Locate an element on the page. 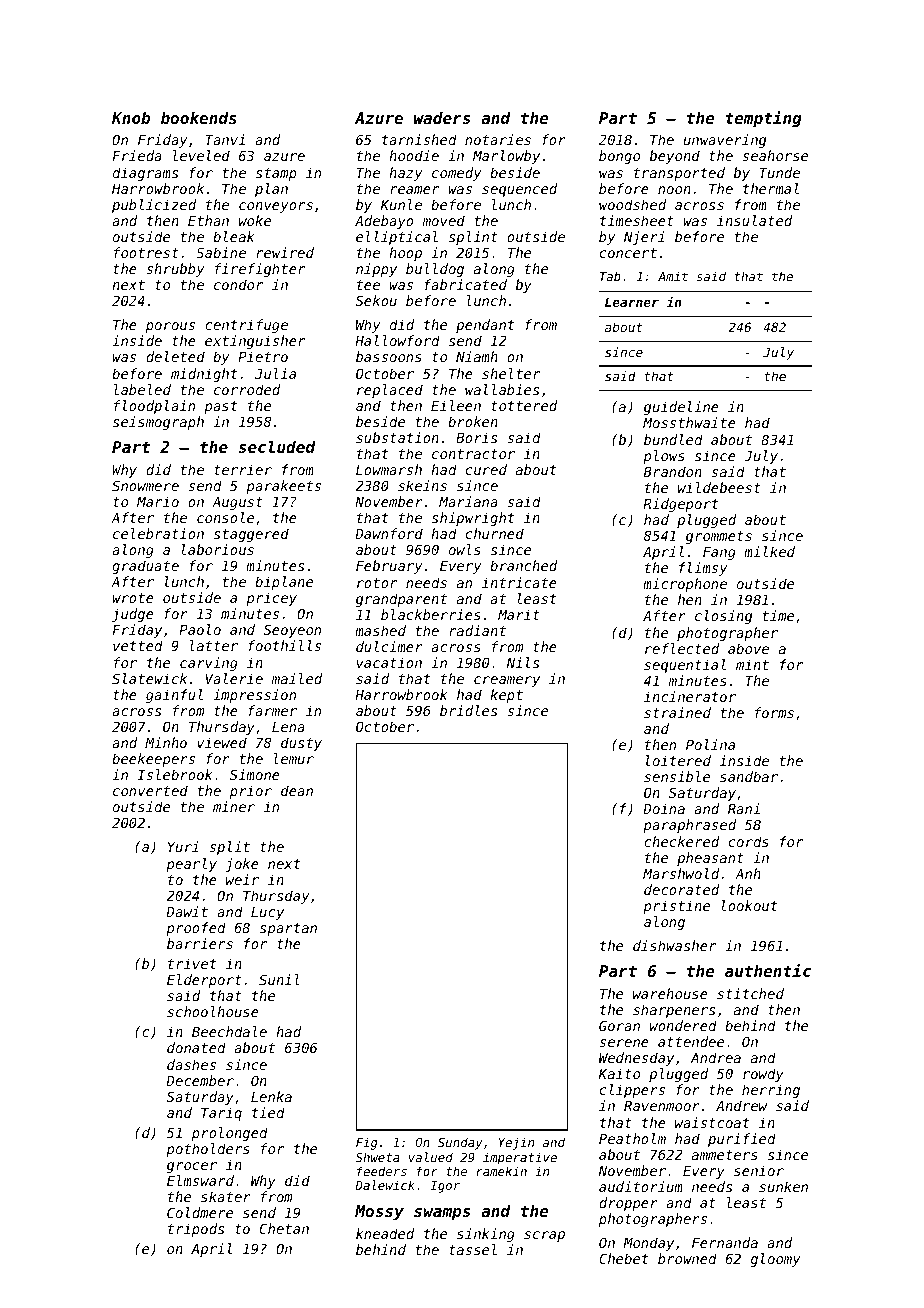  wildebeest is located at coordinates (719, 487).
